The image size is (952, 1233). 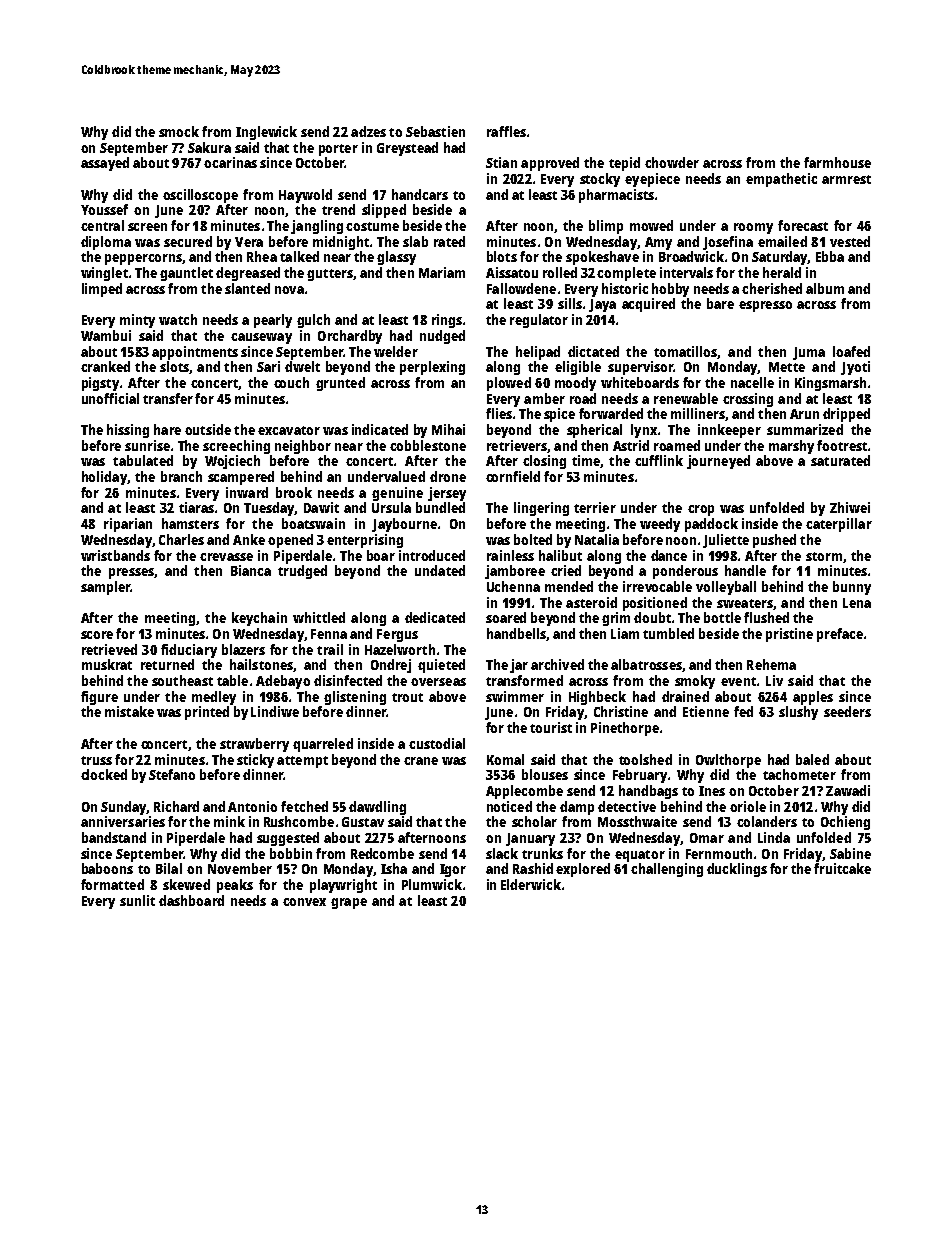 I want to click on Stian, so click(x=501, y=162).
